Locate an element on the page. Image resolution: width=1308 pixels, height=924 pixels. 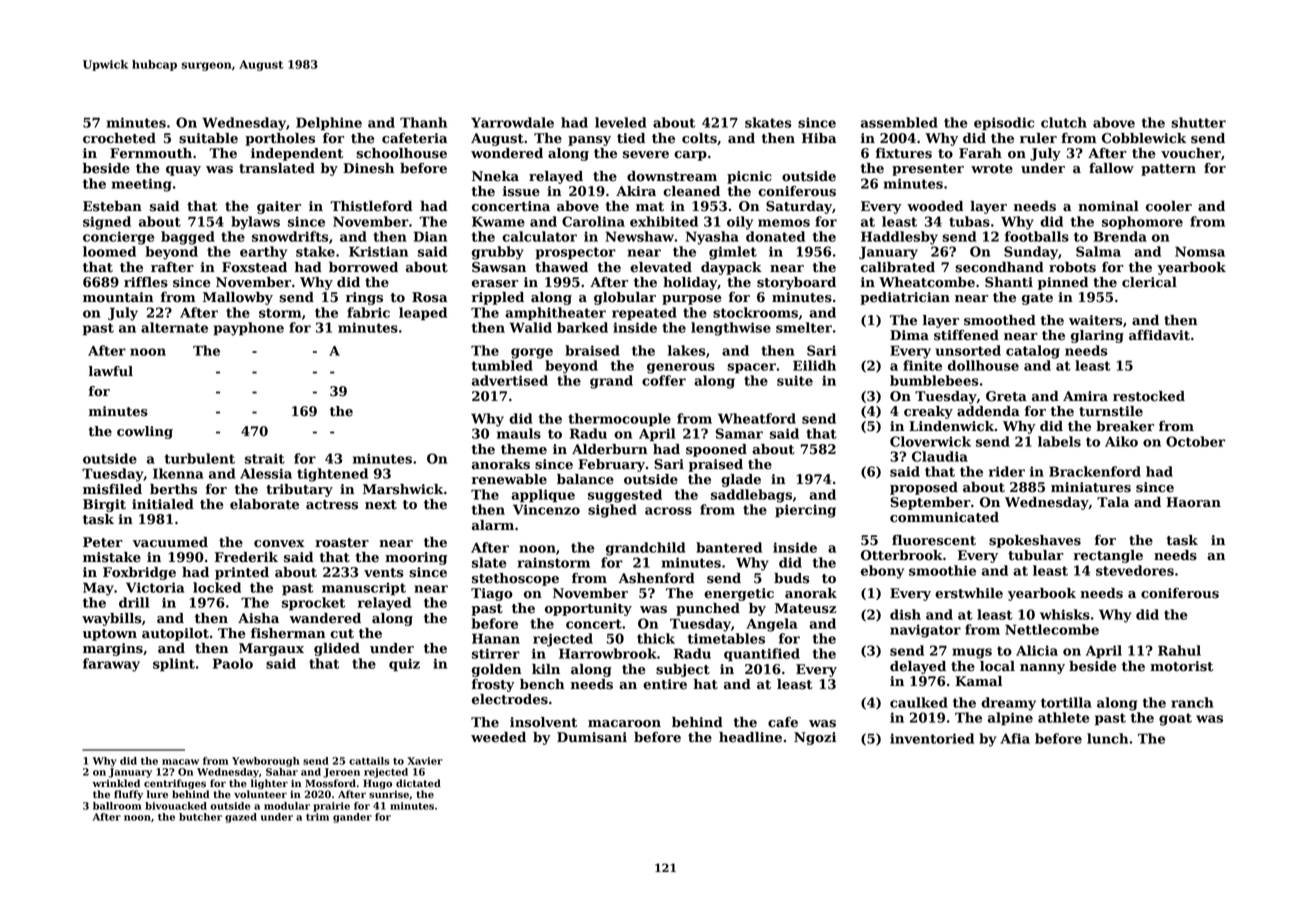
ballroom is located at coordinates (117, 806).
